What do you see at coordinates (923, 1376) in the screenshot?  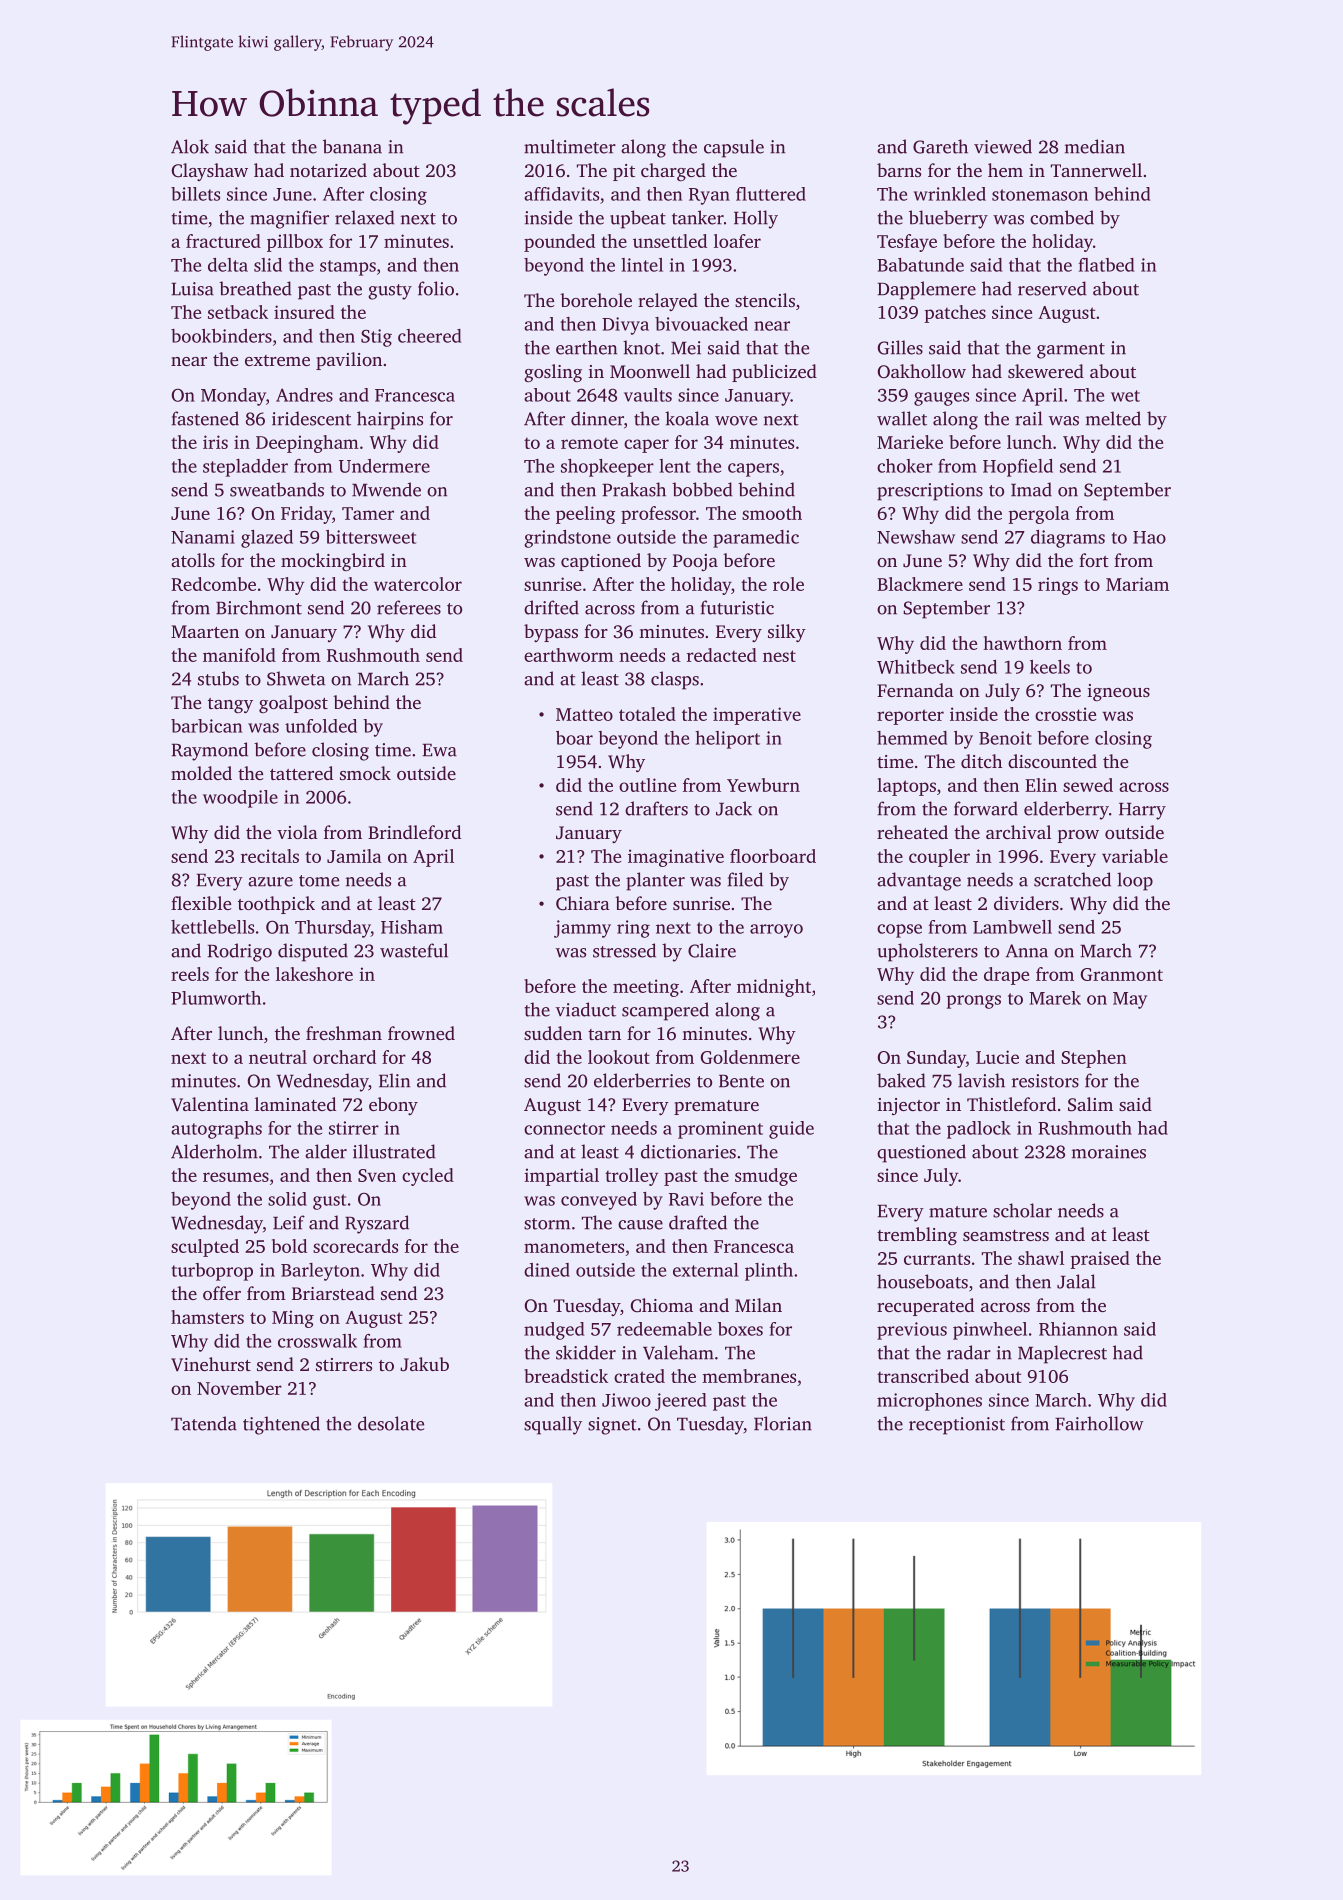 I see `transcribed` at bounding box center [923, 1376].
